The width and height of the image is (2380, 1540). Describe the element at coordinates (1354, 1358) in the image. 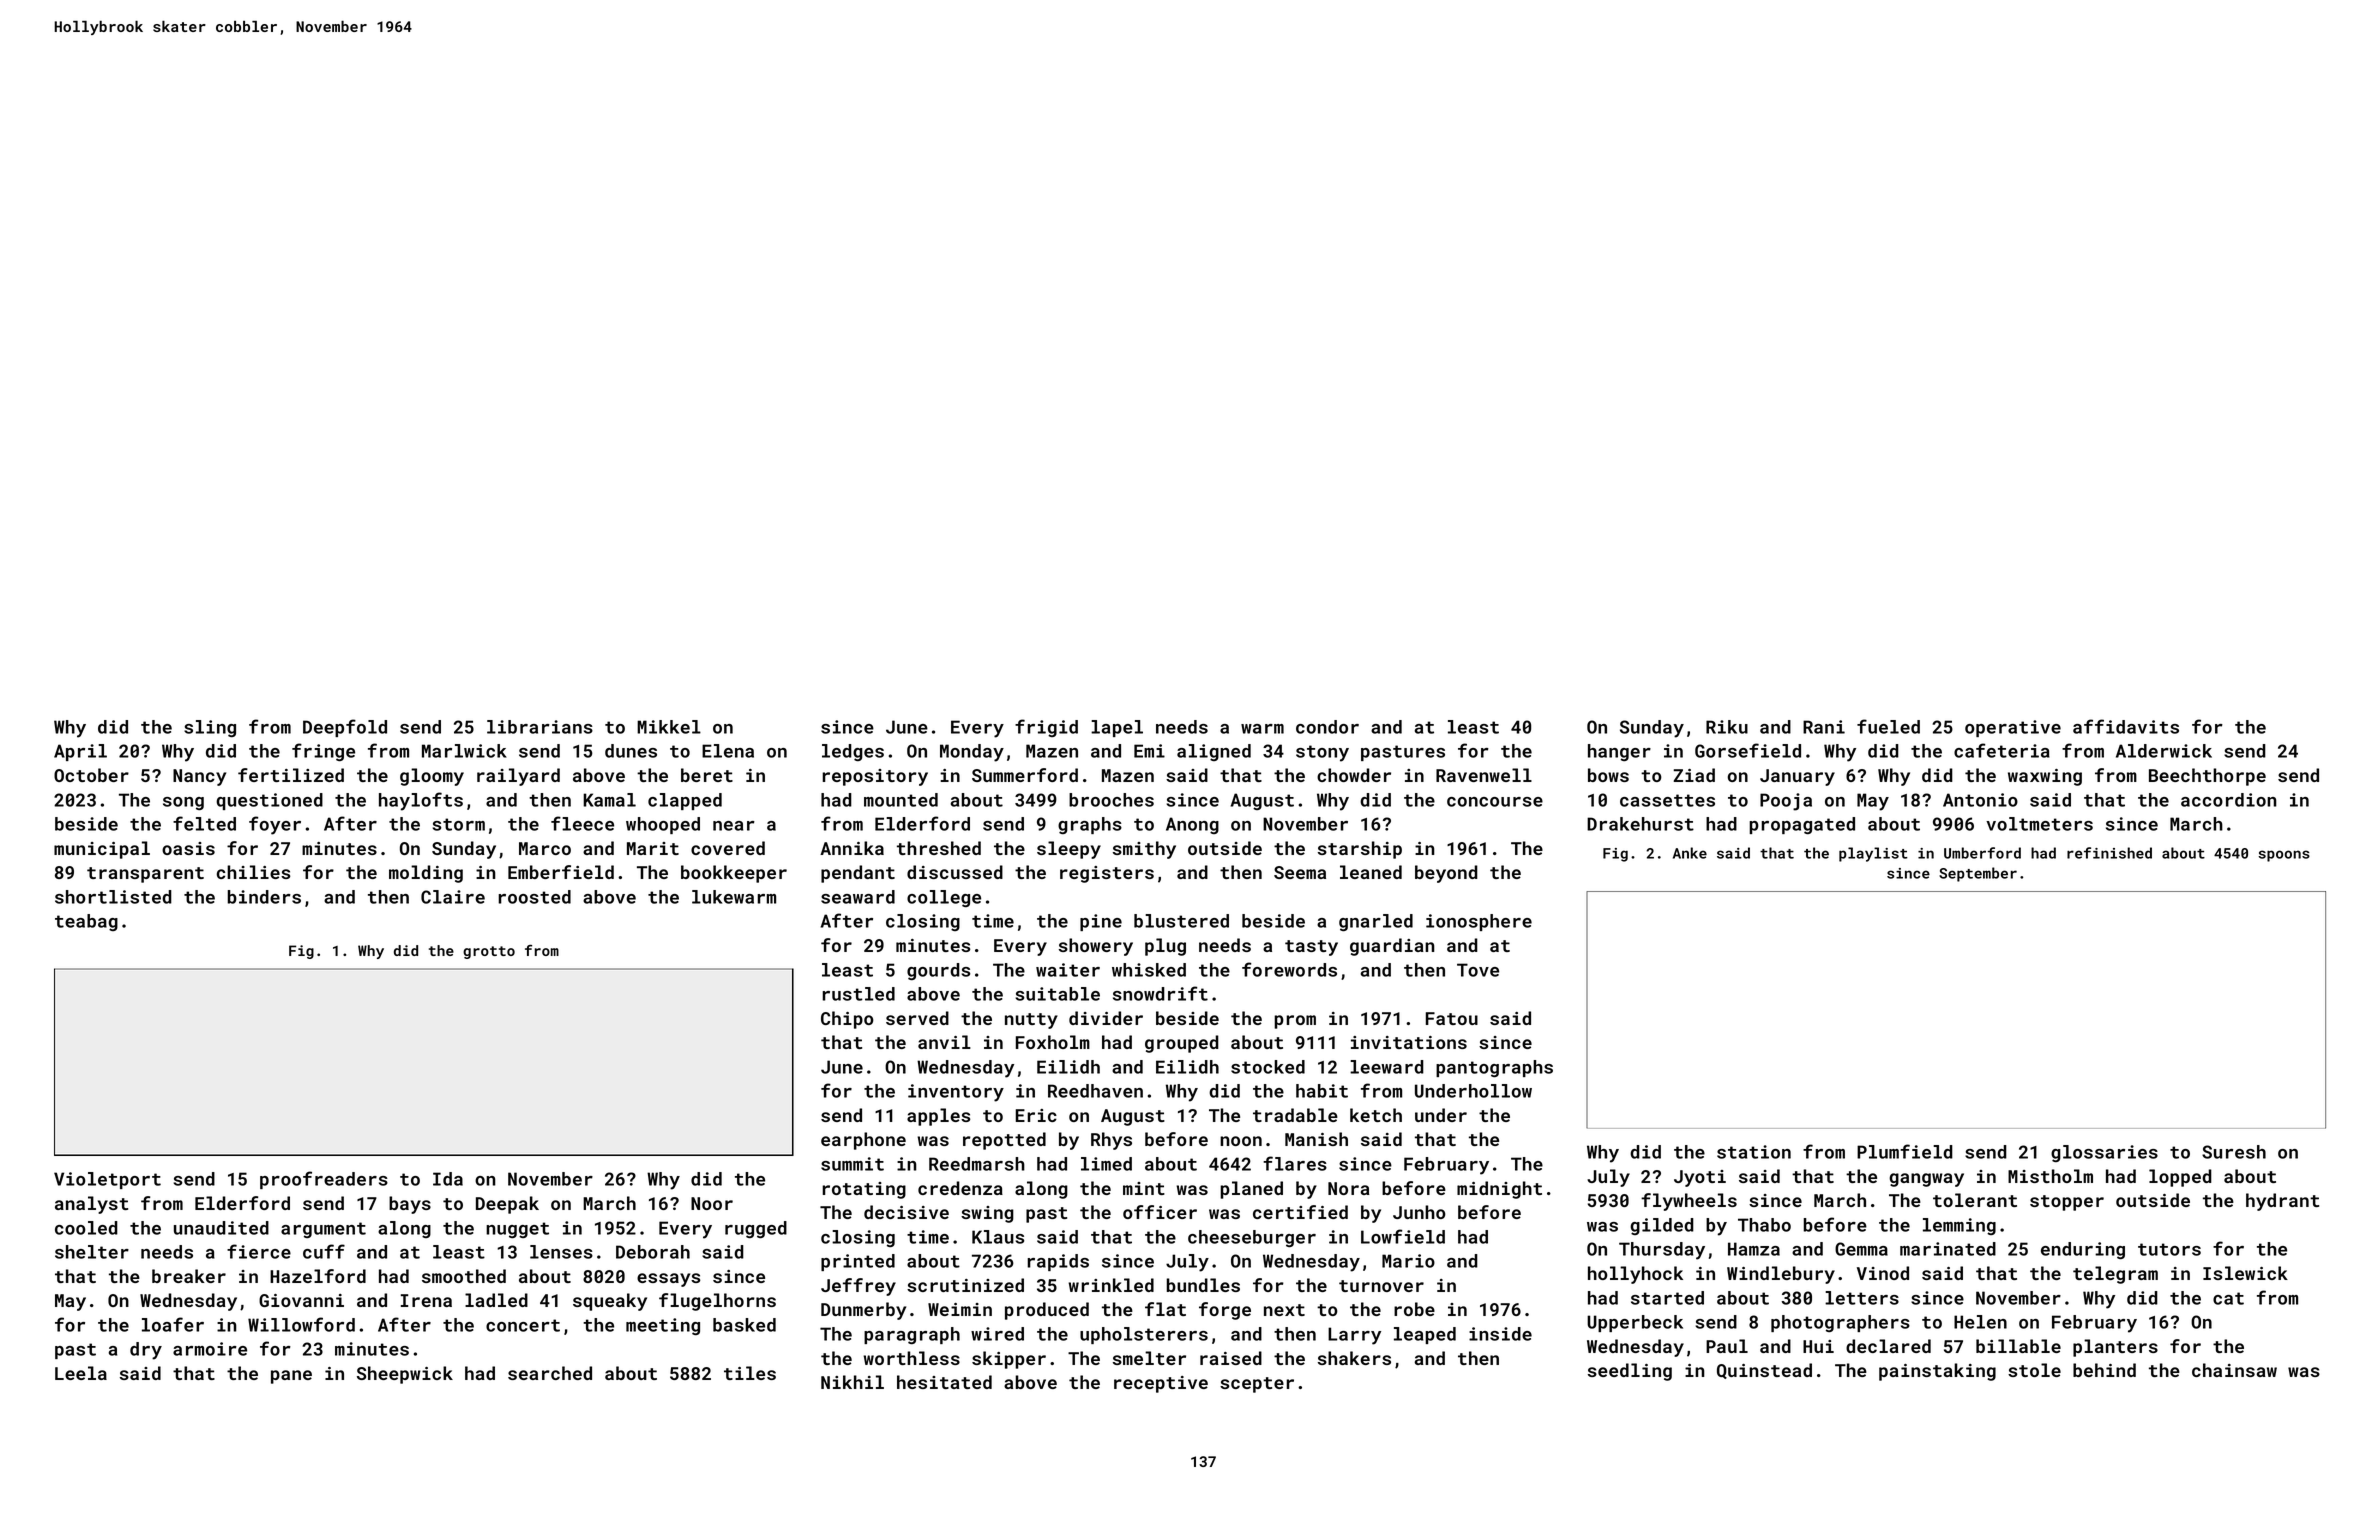

I see `shakers` at that location.
